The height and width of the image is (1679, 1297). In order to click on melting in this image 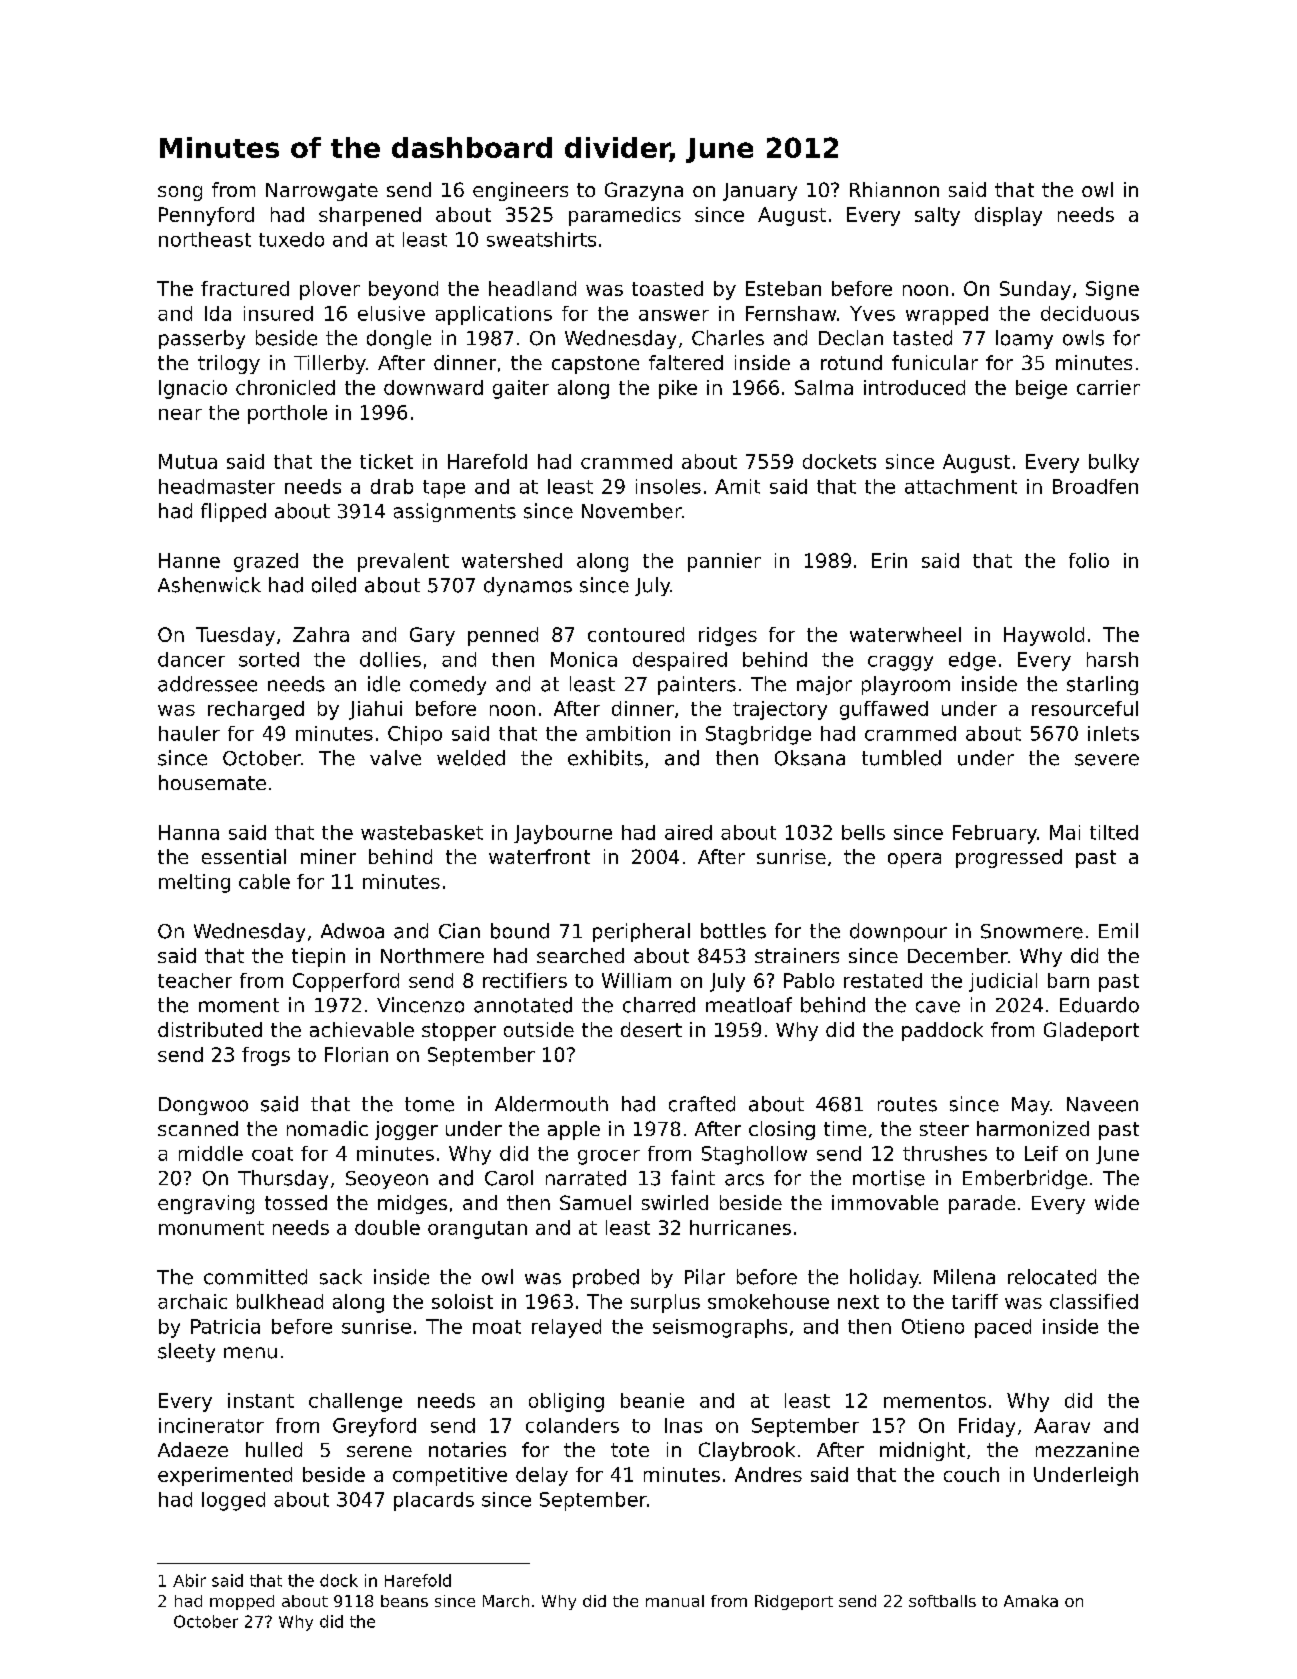, I will do `click(194, 883)`.
